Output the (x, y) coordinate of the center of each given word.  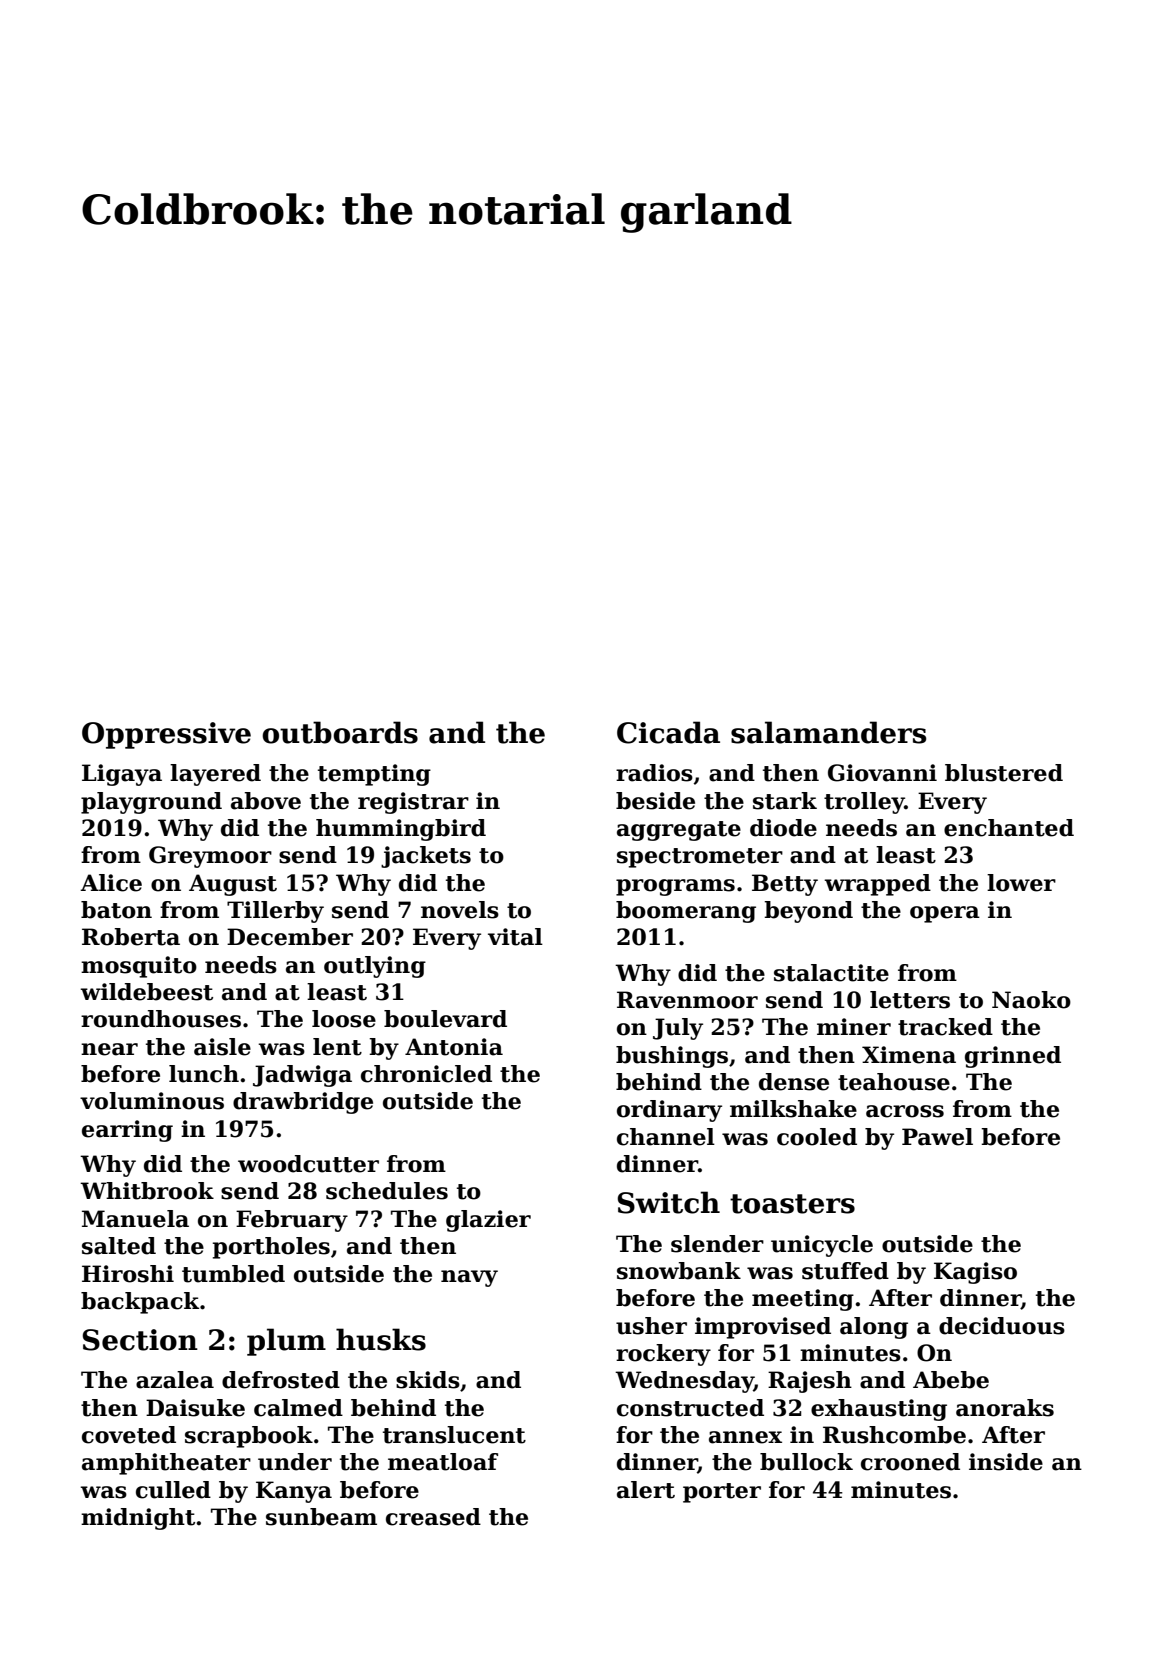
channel (666, 1137)
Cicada (668, 732)
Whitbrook (147, 1191)
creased (433, 1517)
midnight (138, 1519)
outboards (340, 732)
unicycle (822, 1246)
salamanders (828, 732)
